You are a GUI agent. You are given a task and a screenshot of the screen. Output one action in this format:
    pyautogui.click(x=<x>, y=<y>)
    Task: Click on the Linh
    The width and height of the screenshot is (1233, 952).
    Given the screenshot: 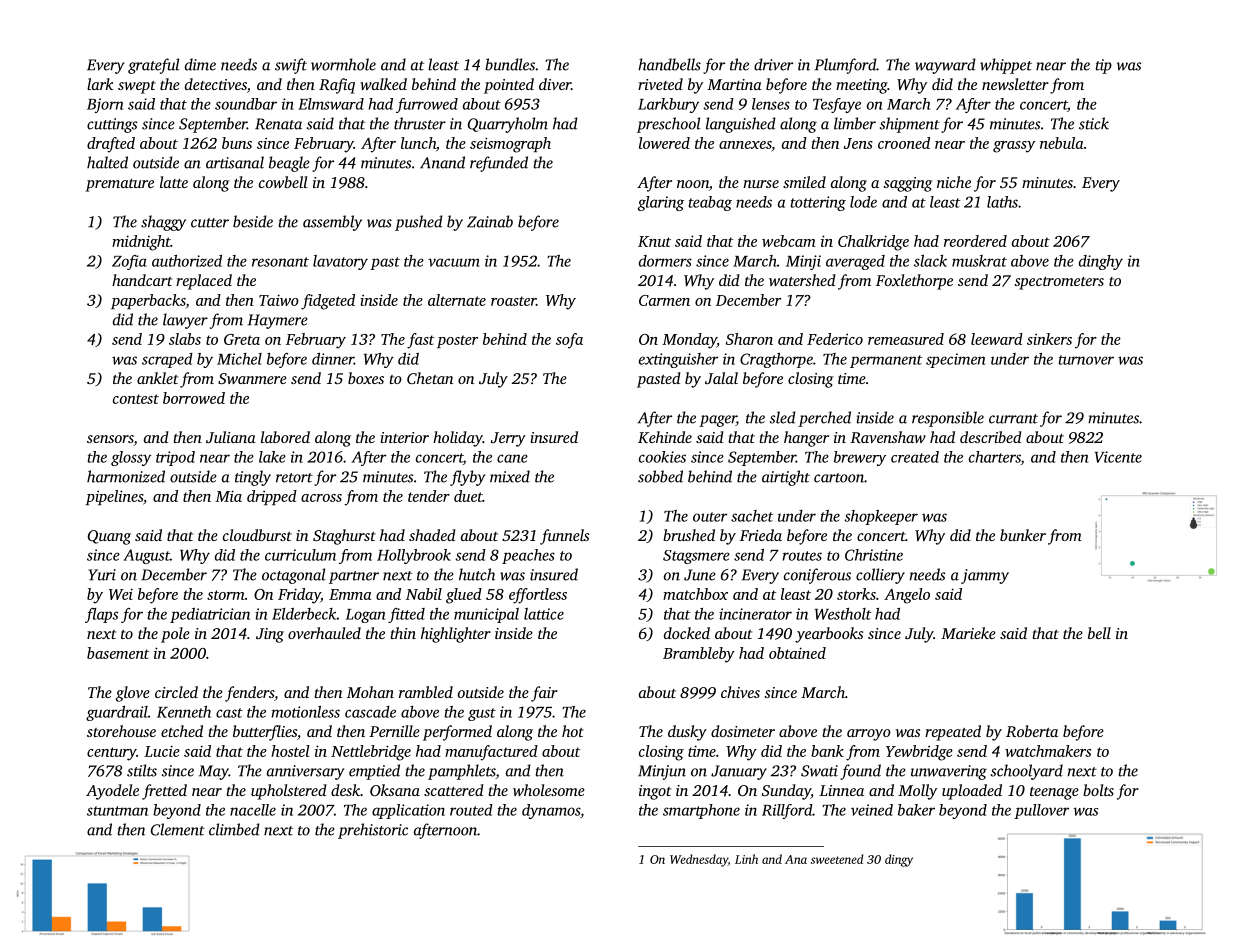 What is the action you would take?
    pyautogui.click(x=746, y=859)
